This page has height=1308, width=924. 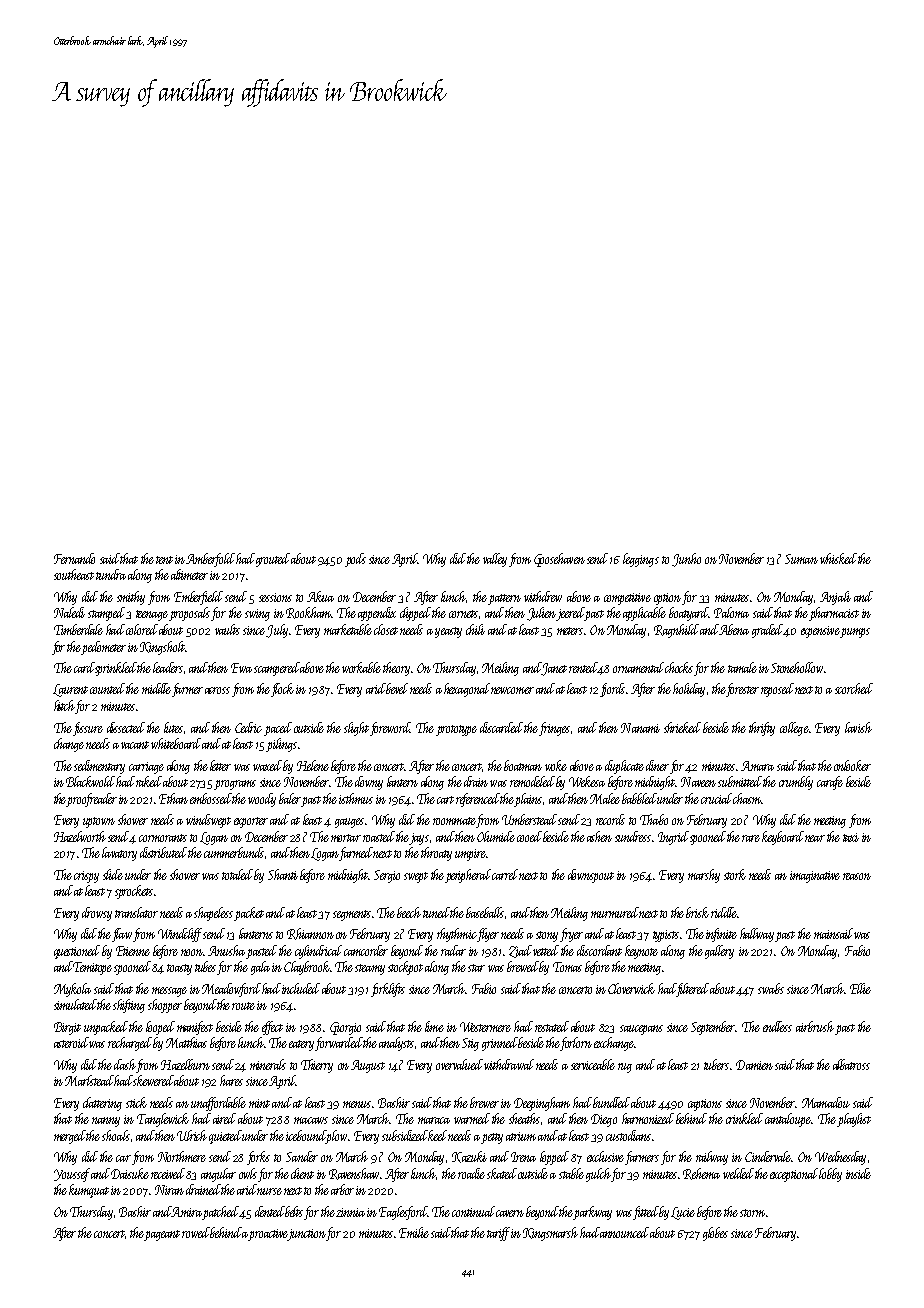 I want to click on analysts, so click(x=396, y=1044).
